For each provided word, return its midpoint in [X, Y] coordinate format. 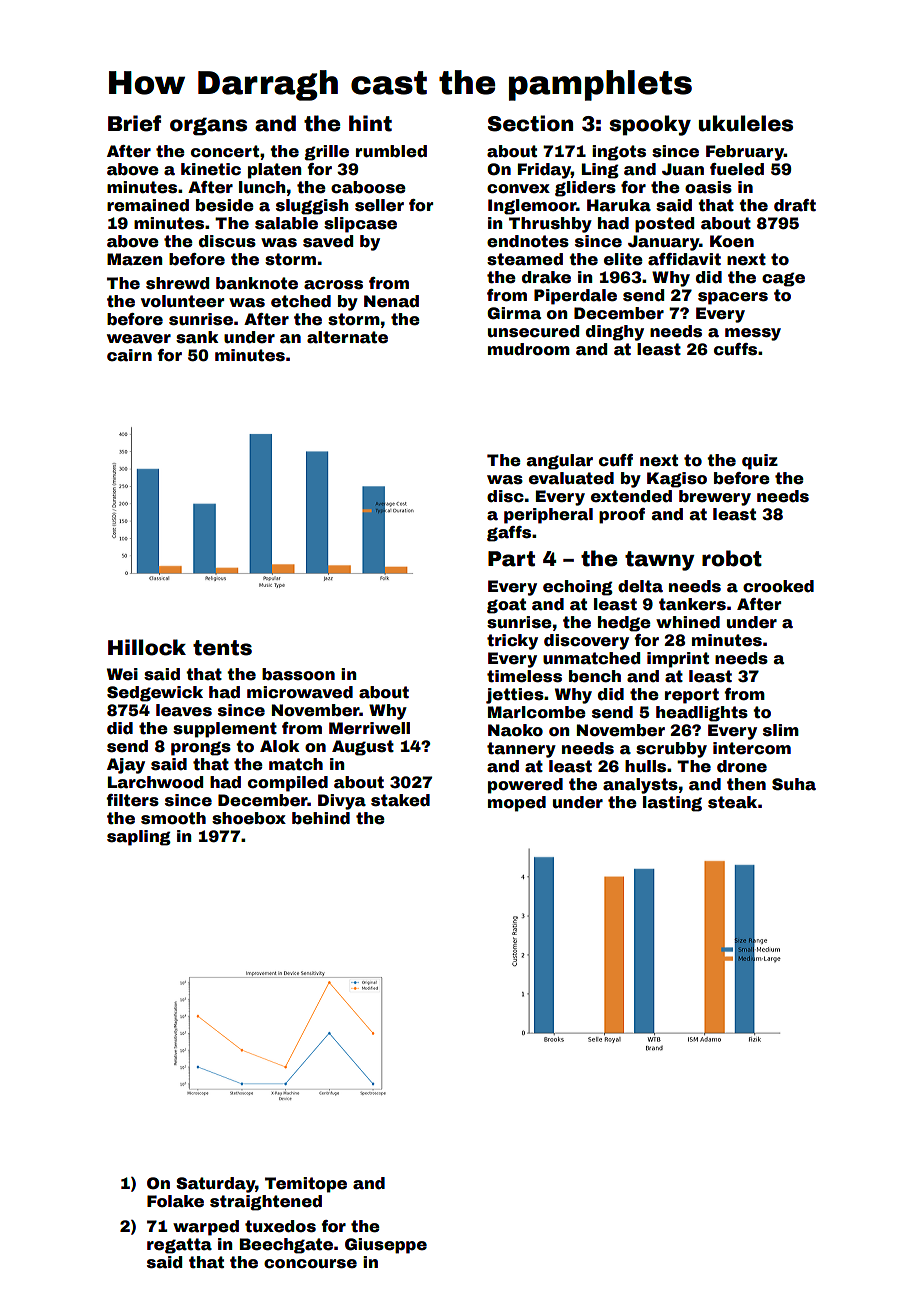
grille [326, 153]
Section [530, 123]
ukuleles [746, 123]
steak [732, 802]
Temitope [306, 1185]
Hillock [147, 647]
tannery [521, 750]
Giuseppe [386, 1246]
